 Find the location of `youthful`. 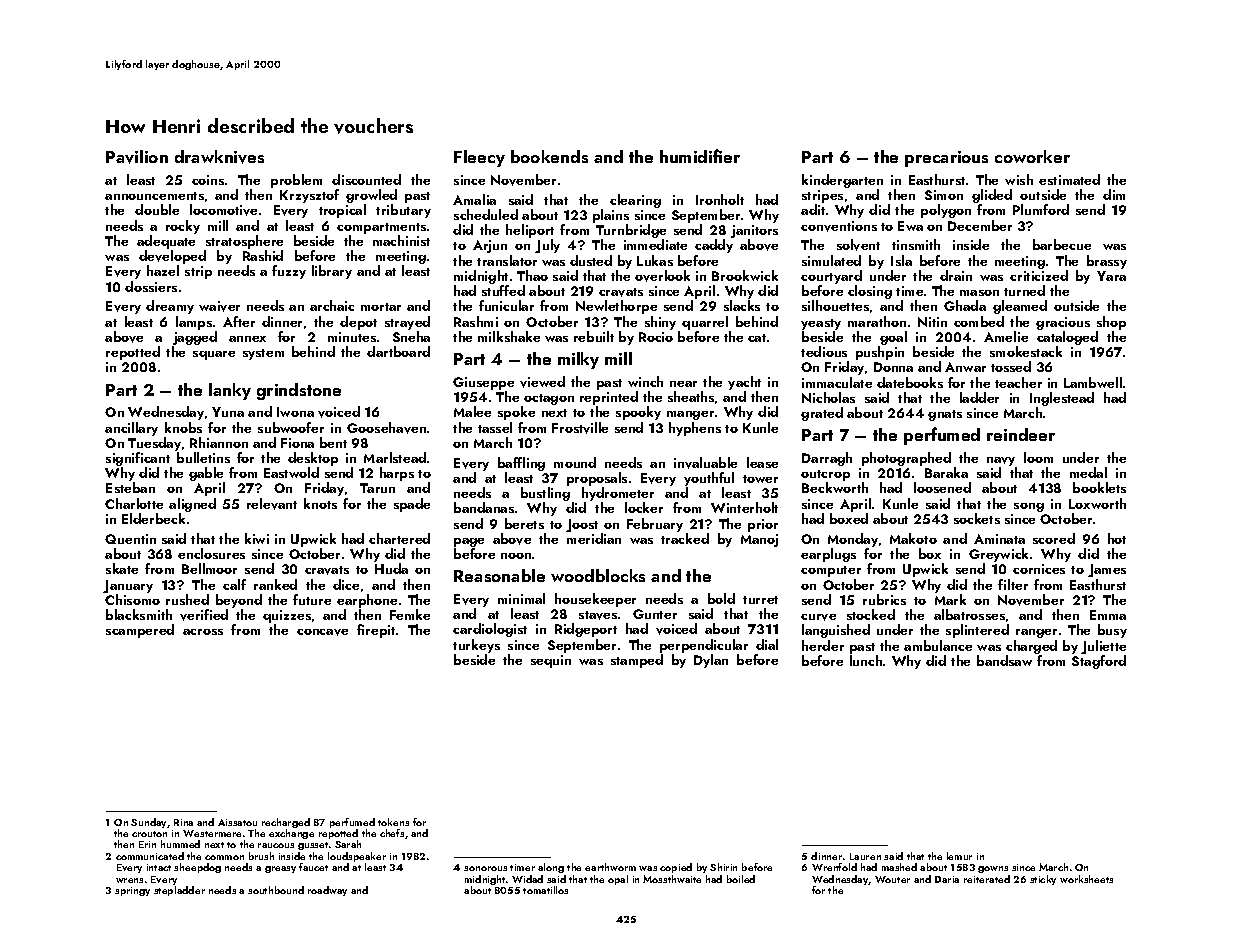

youthful is located at coordinates (709, 479).
